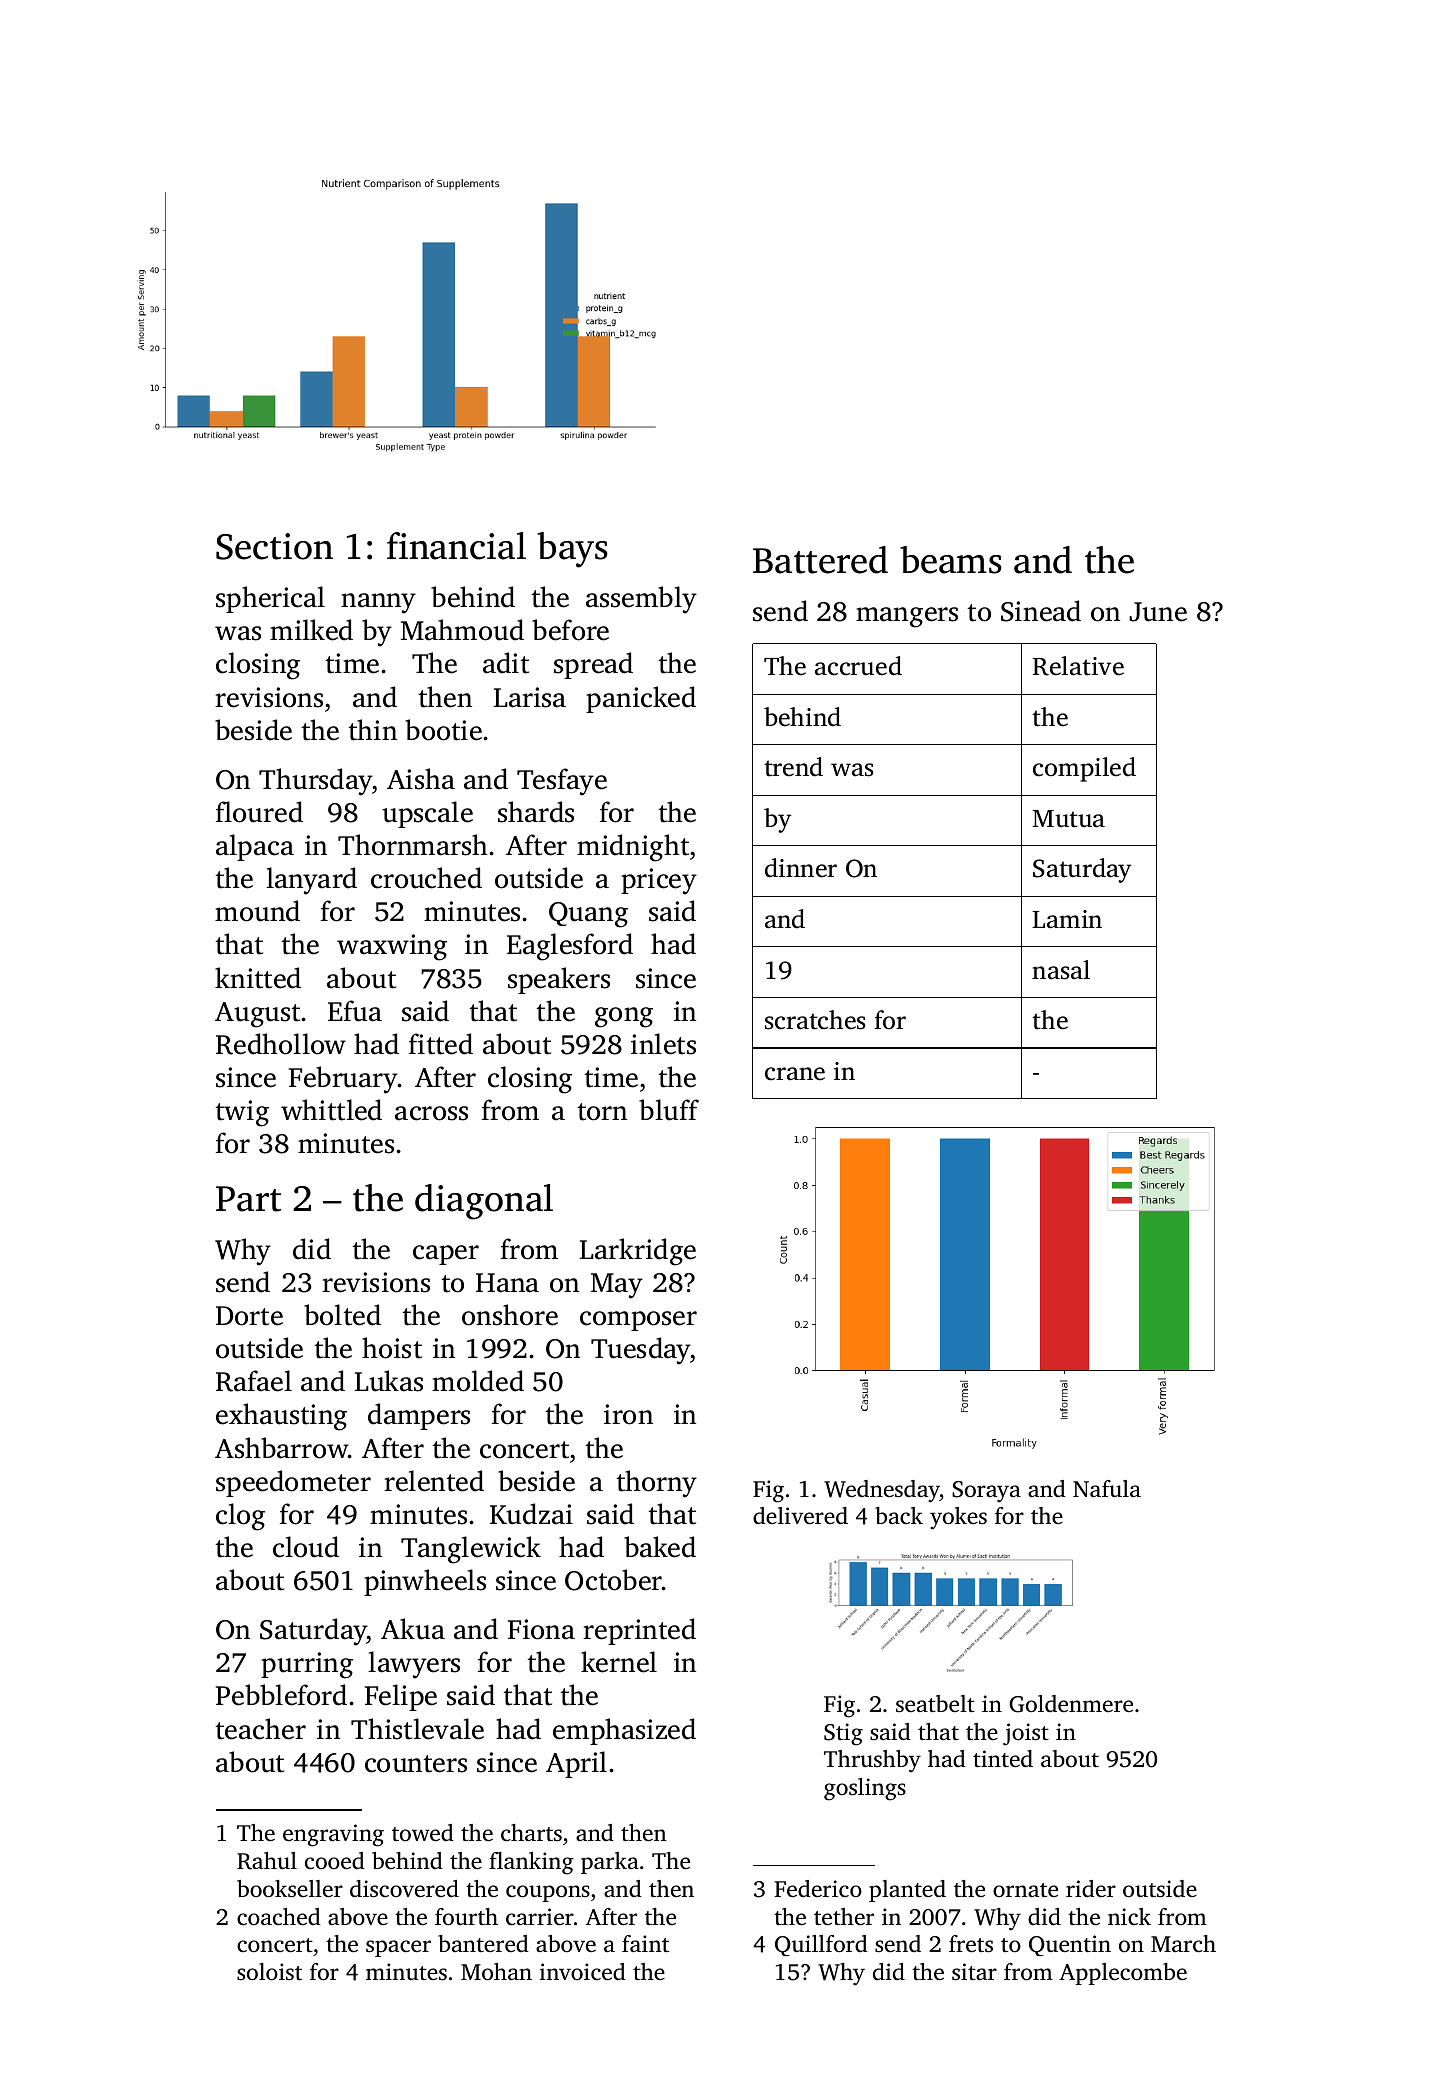 The height and width of the page is (2100, 1450). What do you see at coordinates (820, 560) in the page?
I see `Battered` at bounding box center [820, 560].
